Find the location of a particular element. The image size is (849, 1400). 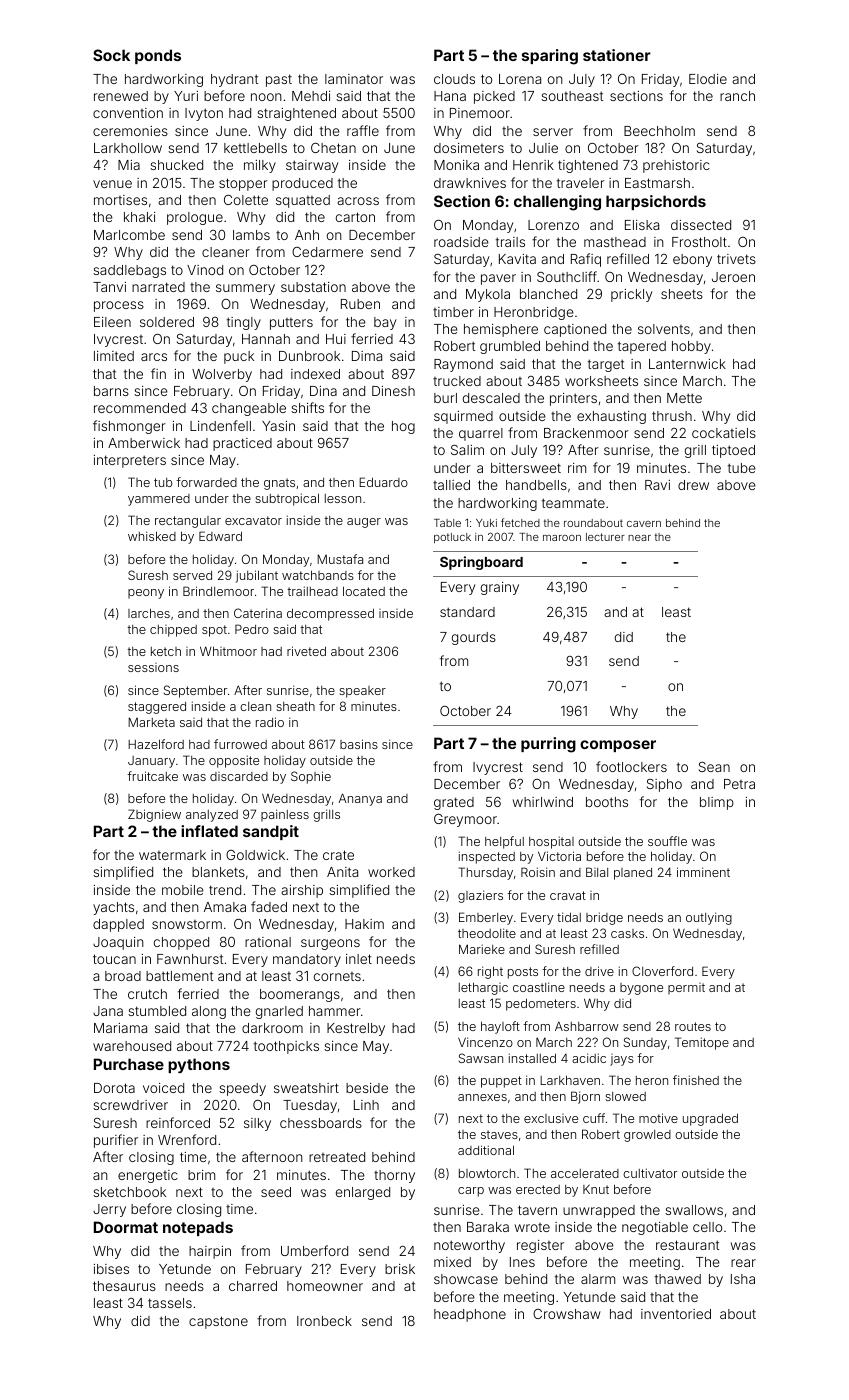

thesaurus is located at coordinates (124, 1286).
